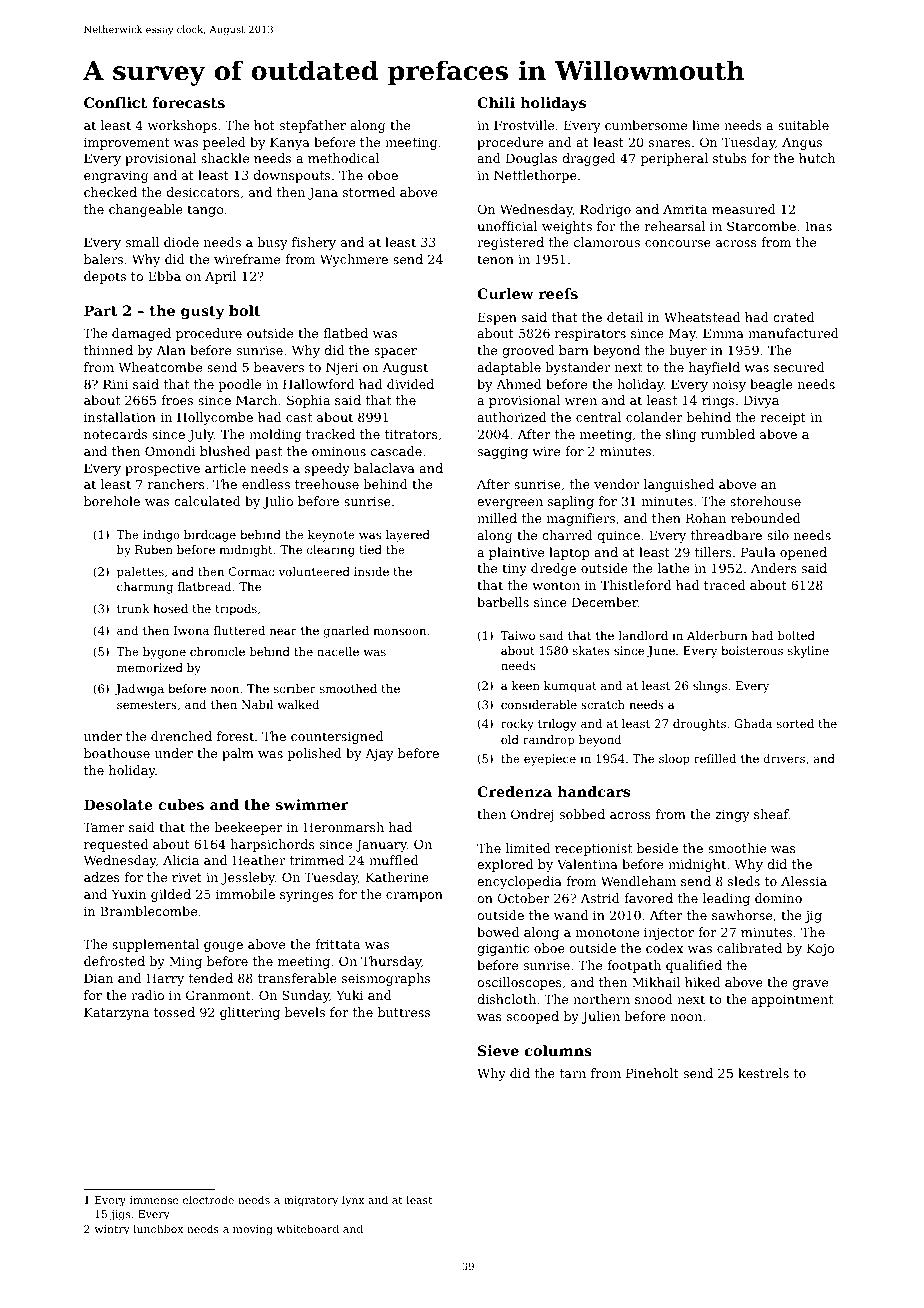  I want to click on Conflict, so click(115, 102).
